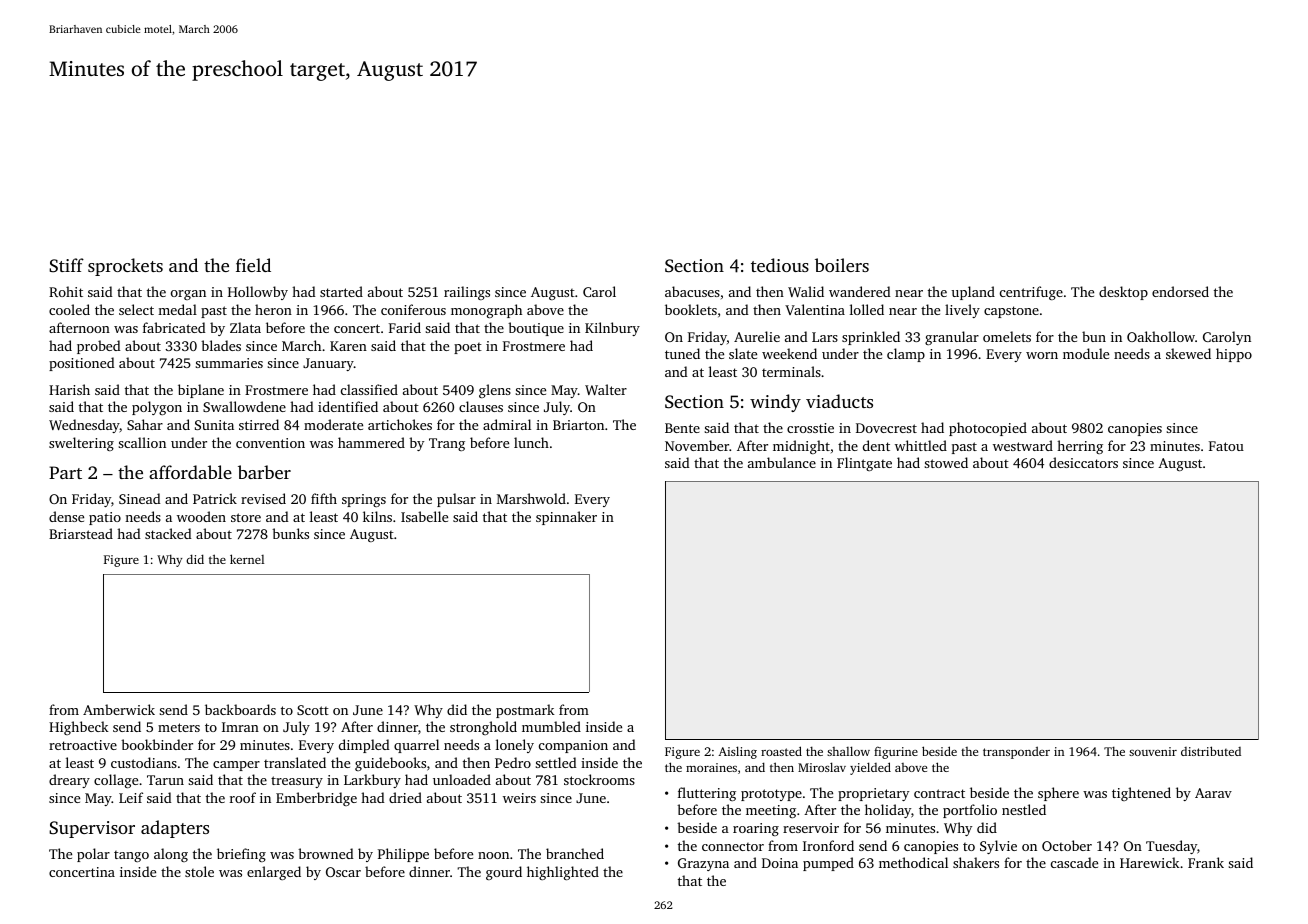 This screenshot has width=1308, height=924. What do you see at coordinates (253, 265) in the screenshot?
I see `field` at bounding box center [253, 265].
